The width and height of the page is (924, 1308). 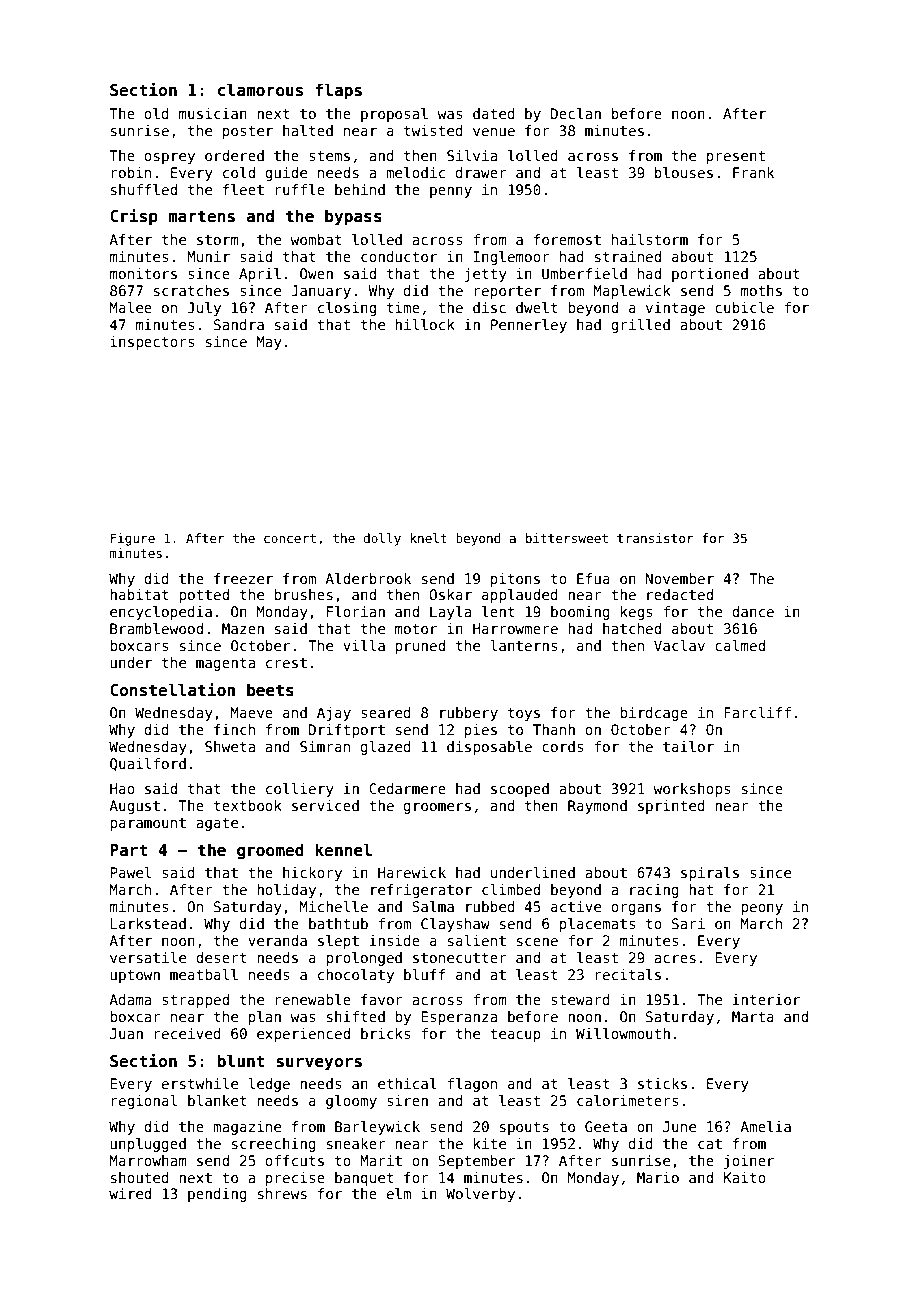 What do you see at coordinates (494, 113) in the page?
I see `dated` at bounding box center [494, 113].
